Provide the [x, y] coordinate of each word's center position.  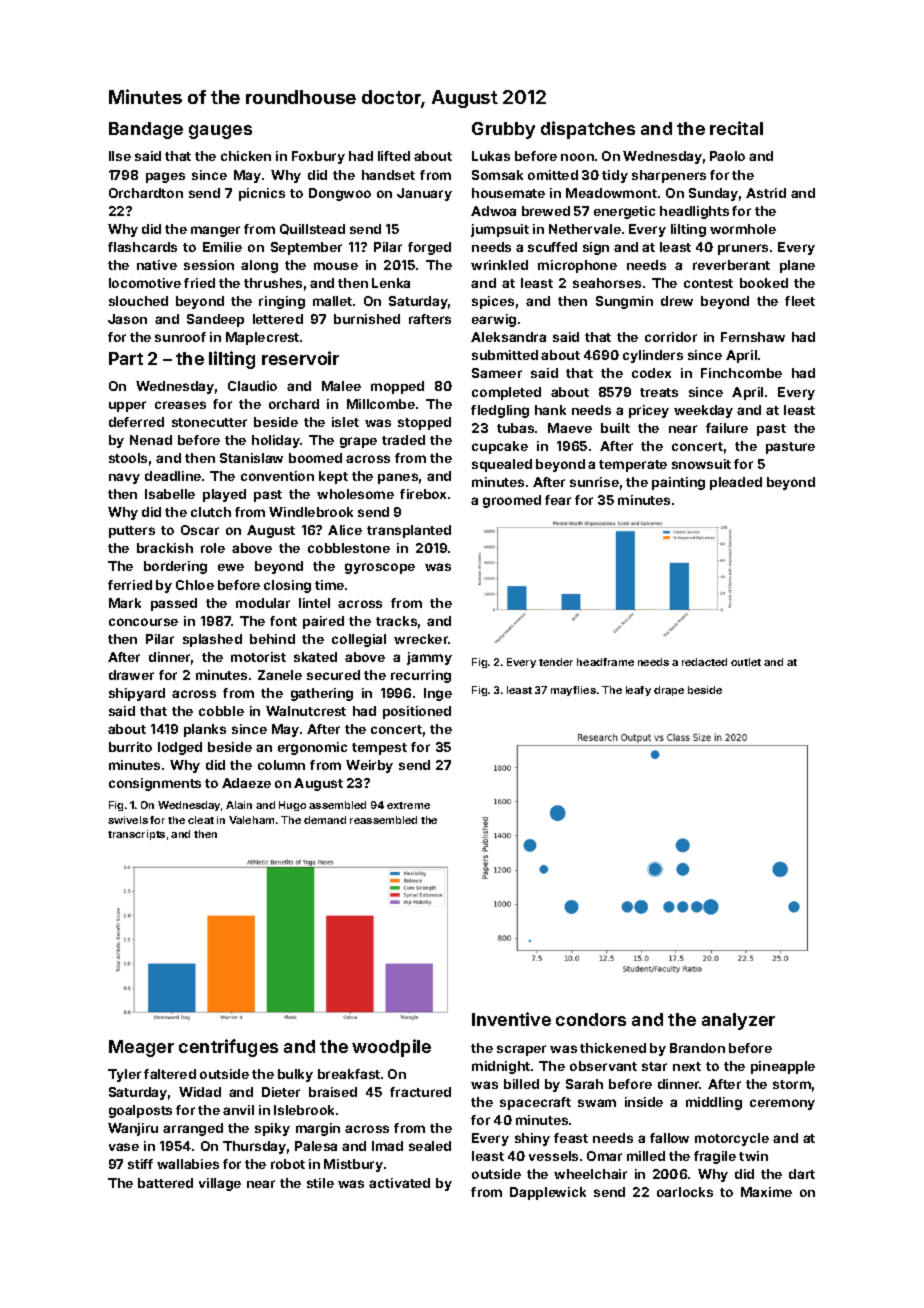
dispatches [588, 130]
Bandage [146, 130]
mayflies [573, 691]
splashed [212, 640]
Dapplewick [548, 1193]
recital [736, 128]
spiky [272, 1129]
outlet [746, 662]
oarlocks [685, 1192]
